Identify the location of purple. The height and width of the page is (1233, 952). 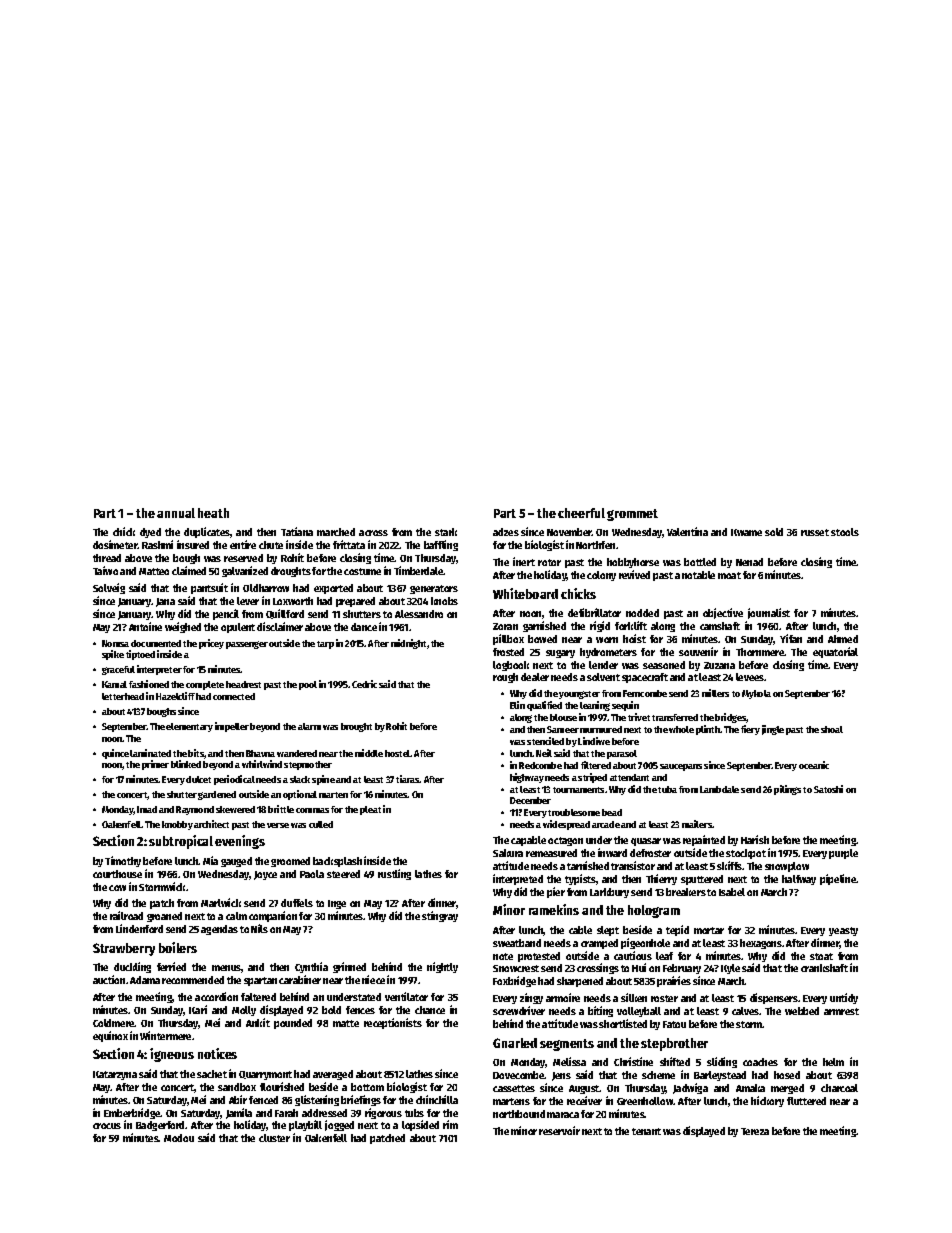
(843, 854).
